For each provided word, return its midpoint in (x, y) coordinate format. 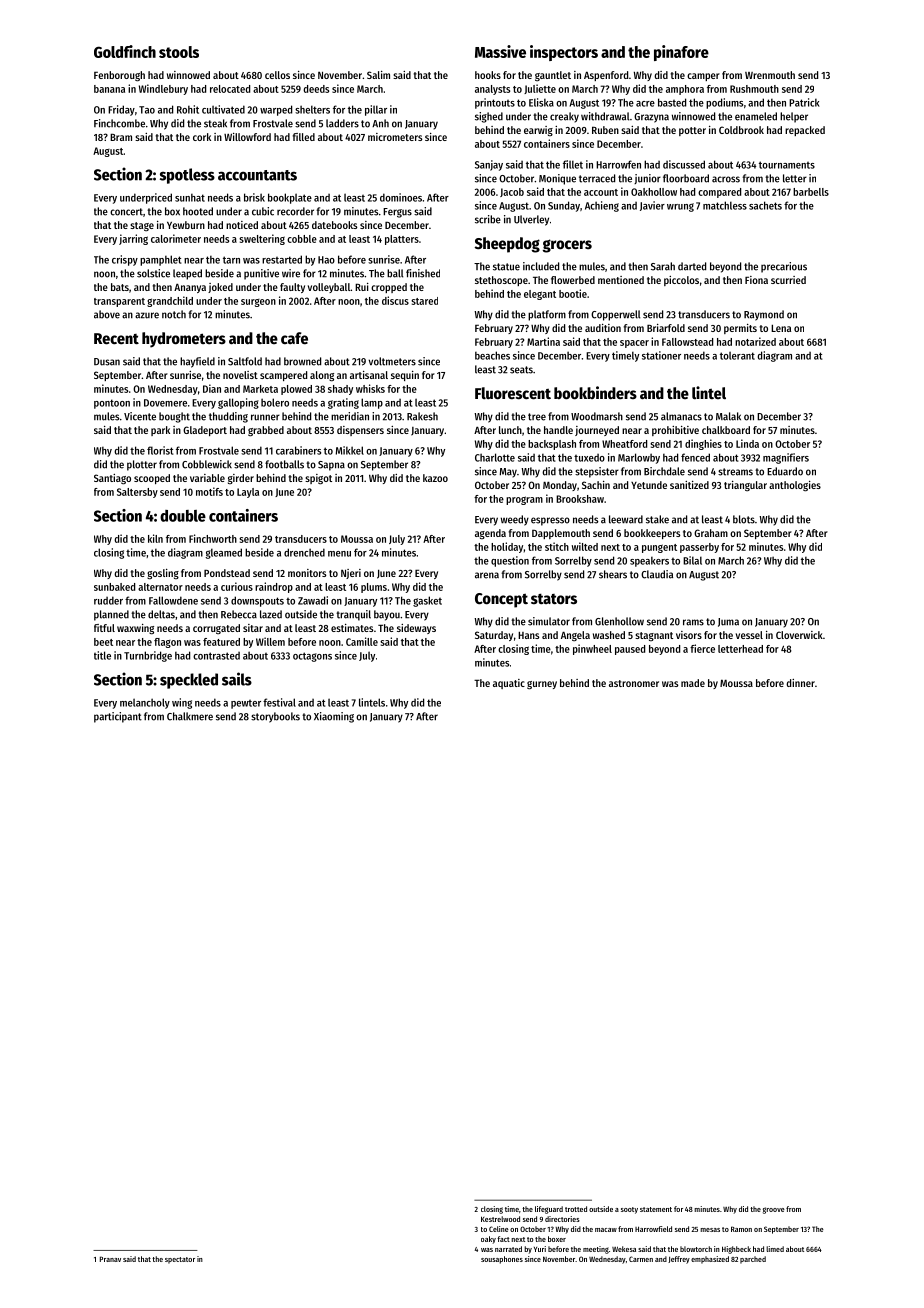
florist (160, 450)
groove (774, 1210)
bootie (573, 293)
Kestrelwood (500, 1219)
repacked (805, 131)
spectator (180, 1260)
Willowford (247, 137)
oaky (488, 1240)
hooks (488, 75)
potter (692, 131)
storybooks (275, 717)
